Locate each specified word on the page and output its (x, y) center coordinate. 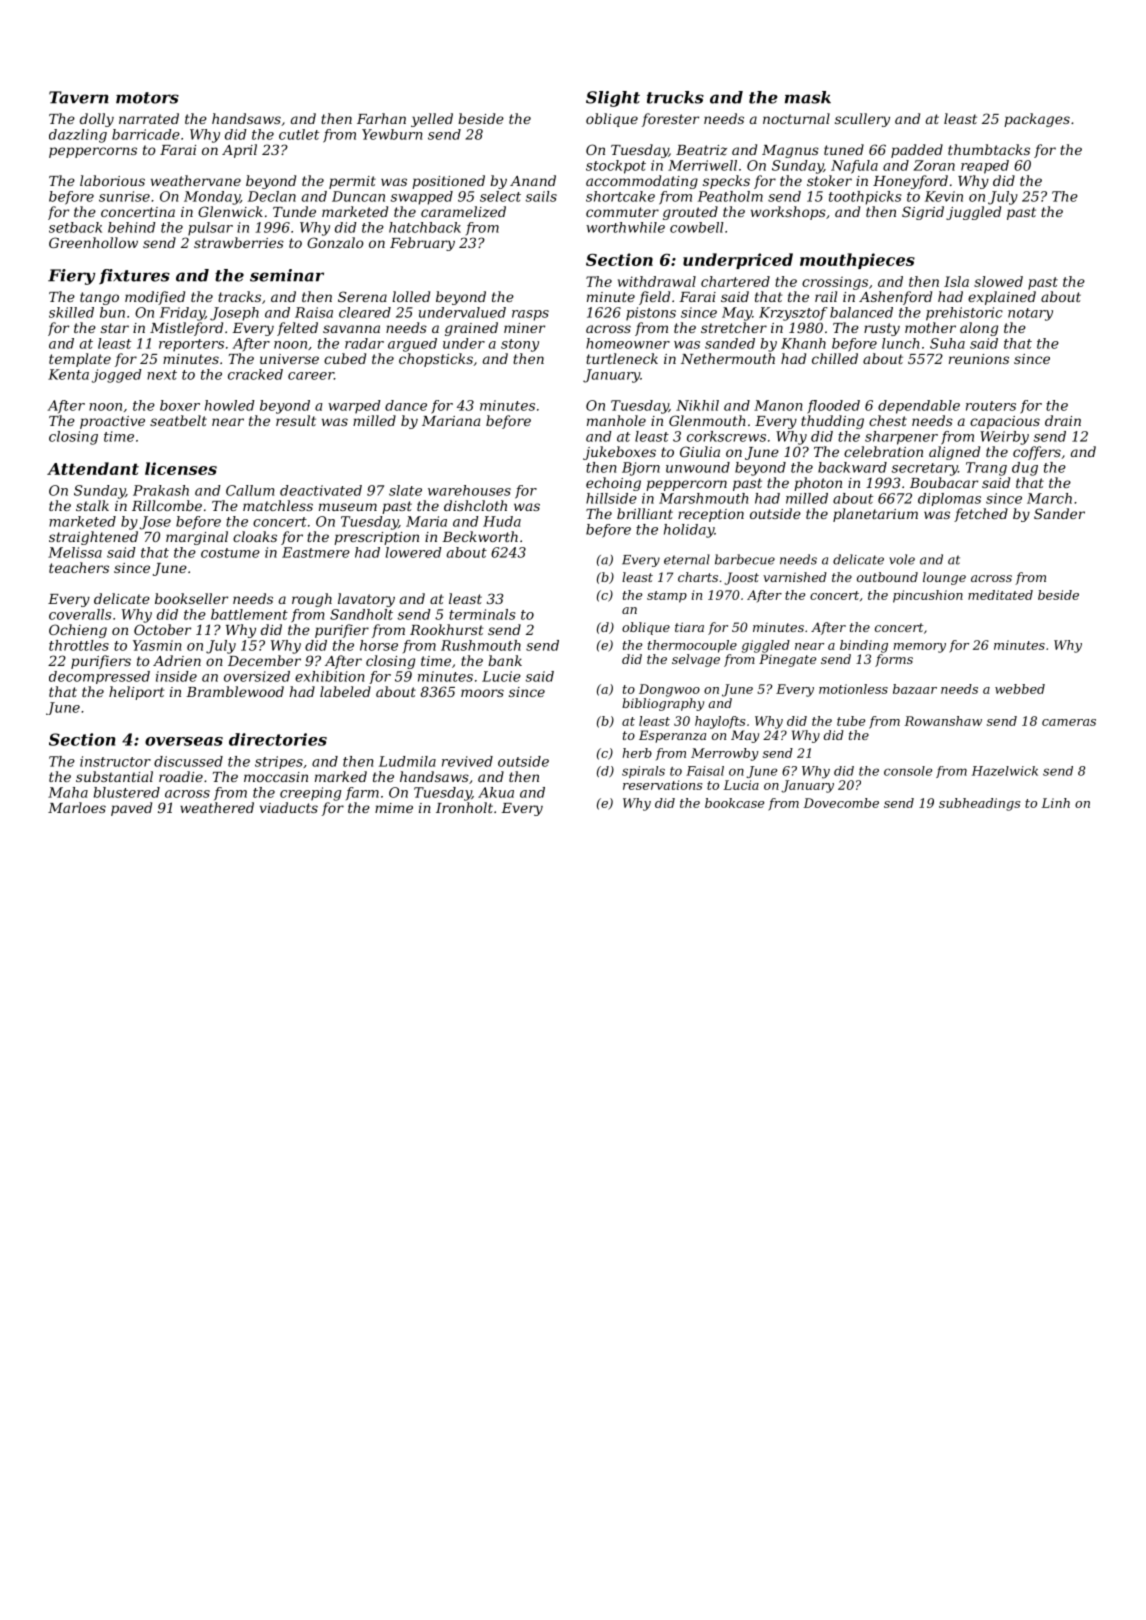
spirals (643, 772)
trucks (675, 97)
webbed (1020, 689)
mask (808, 97)
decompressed (99, 677)
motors (147, 98)
